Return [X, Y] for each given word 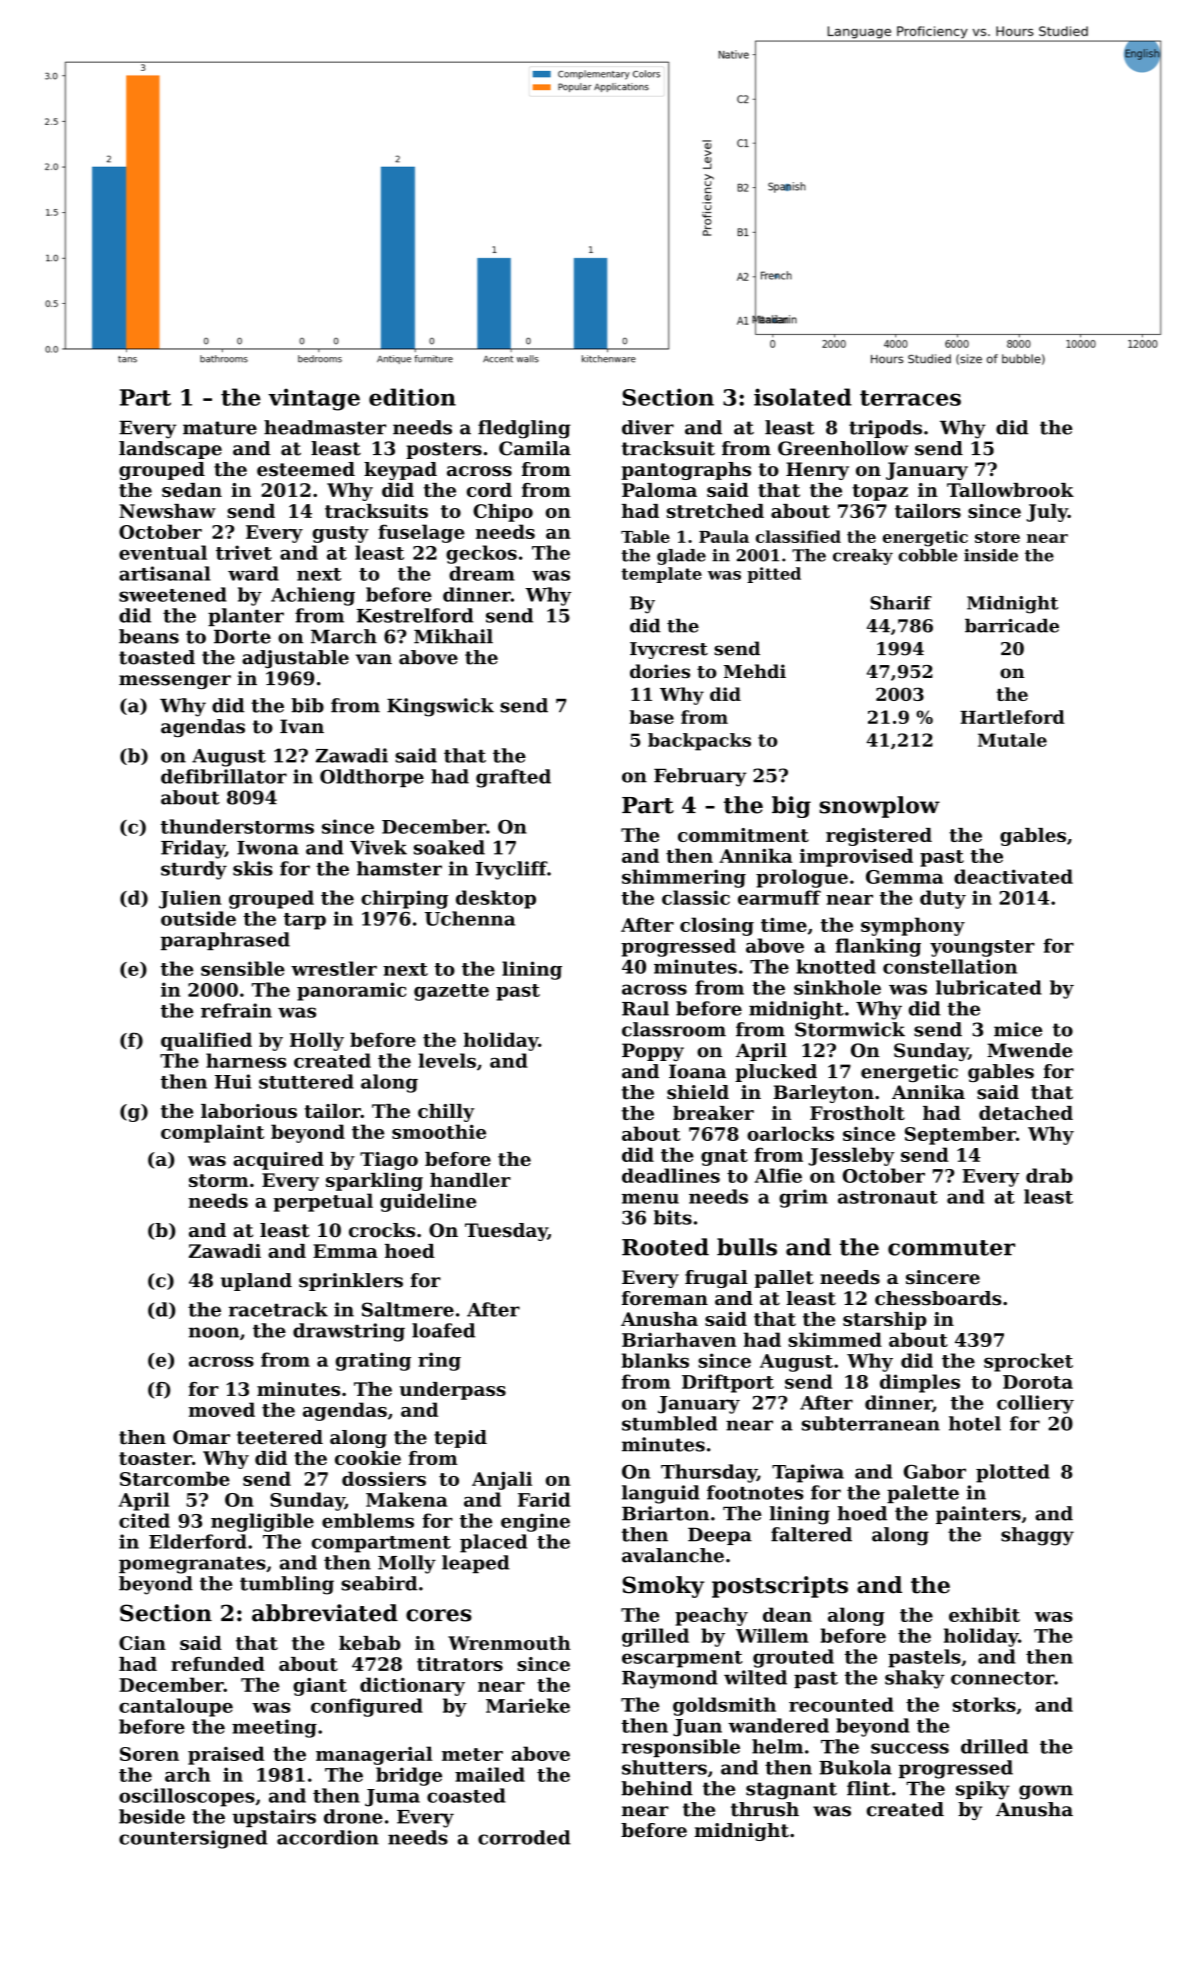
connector [1002, 1678]
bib [307, 705]
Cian [142, 1643]
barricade [1012, 626]
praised [226, 1755]
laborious [249, 1111]
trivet [244, 552]
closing [717, 926]
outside [198, 918]
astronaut [888, 1197]
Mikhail [453, 636]
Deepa [720, 1536]
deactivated [1013, 876]
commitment [743, 835]
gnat [724, 1157]
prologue [802, 878]
